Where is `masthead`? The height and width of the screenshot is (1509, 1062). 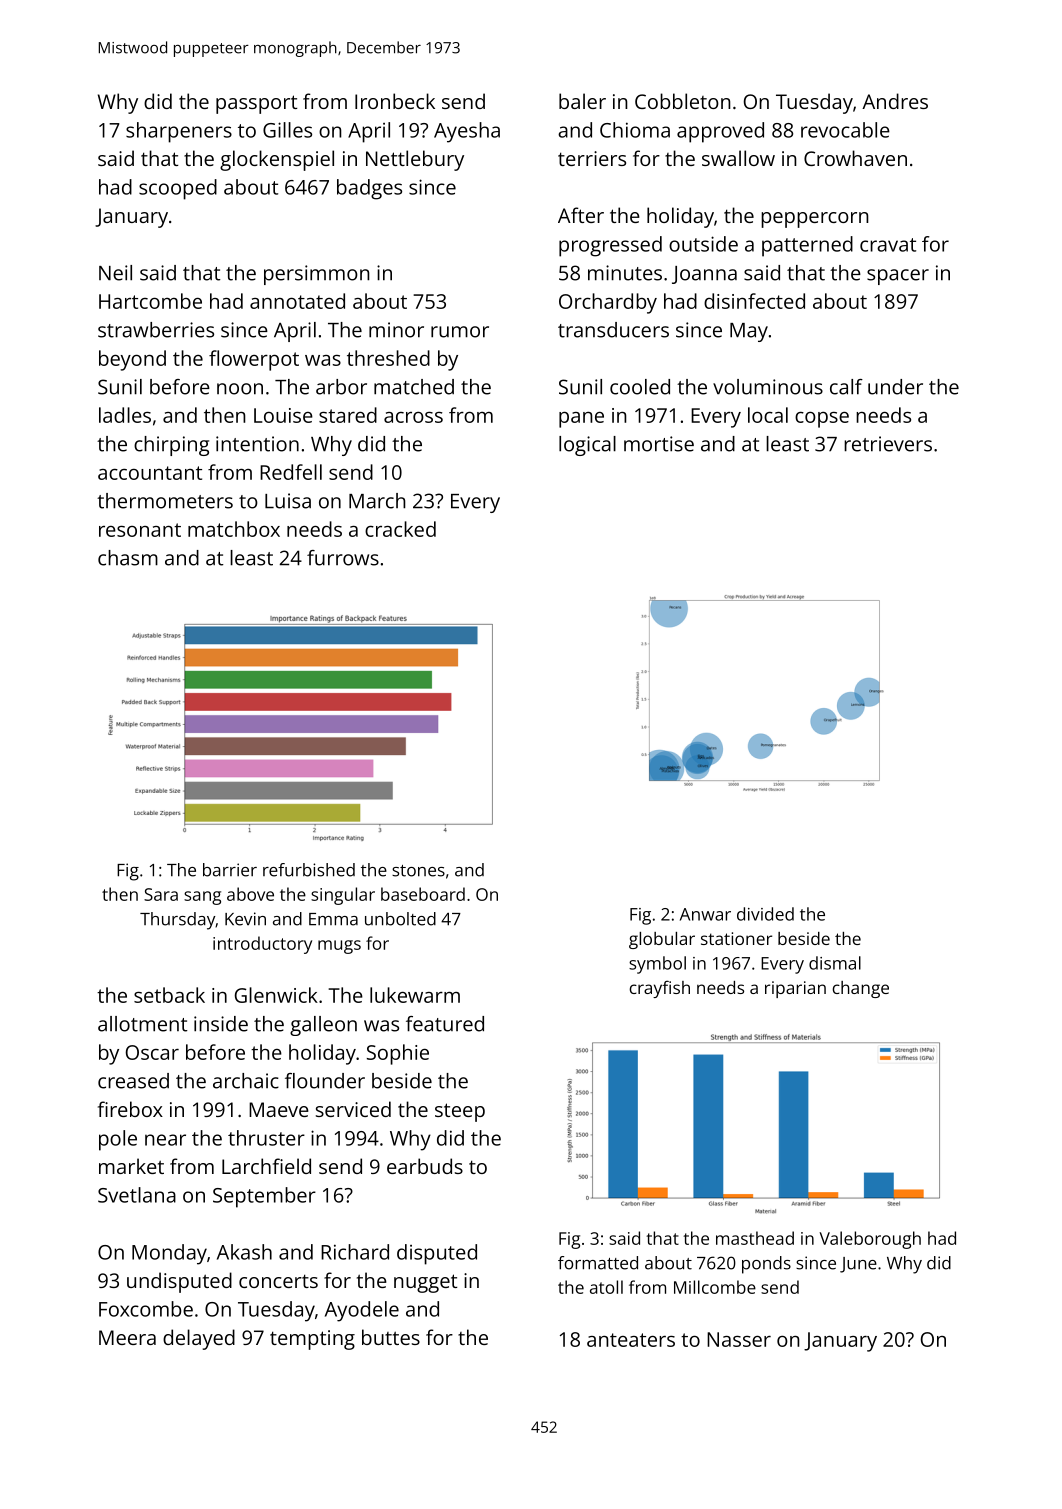
masthead is located at coordinates (755, 1238).
